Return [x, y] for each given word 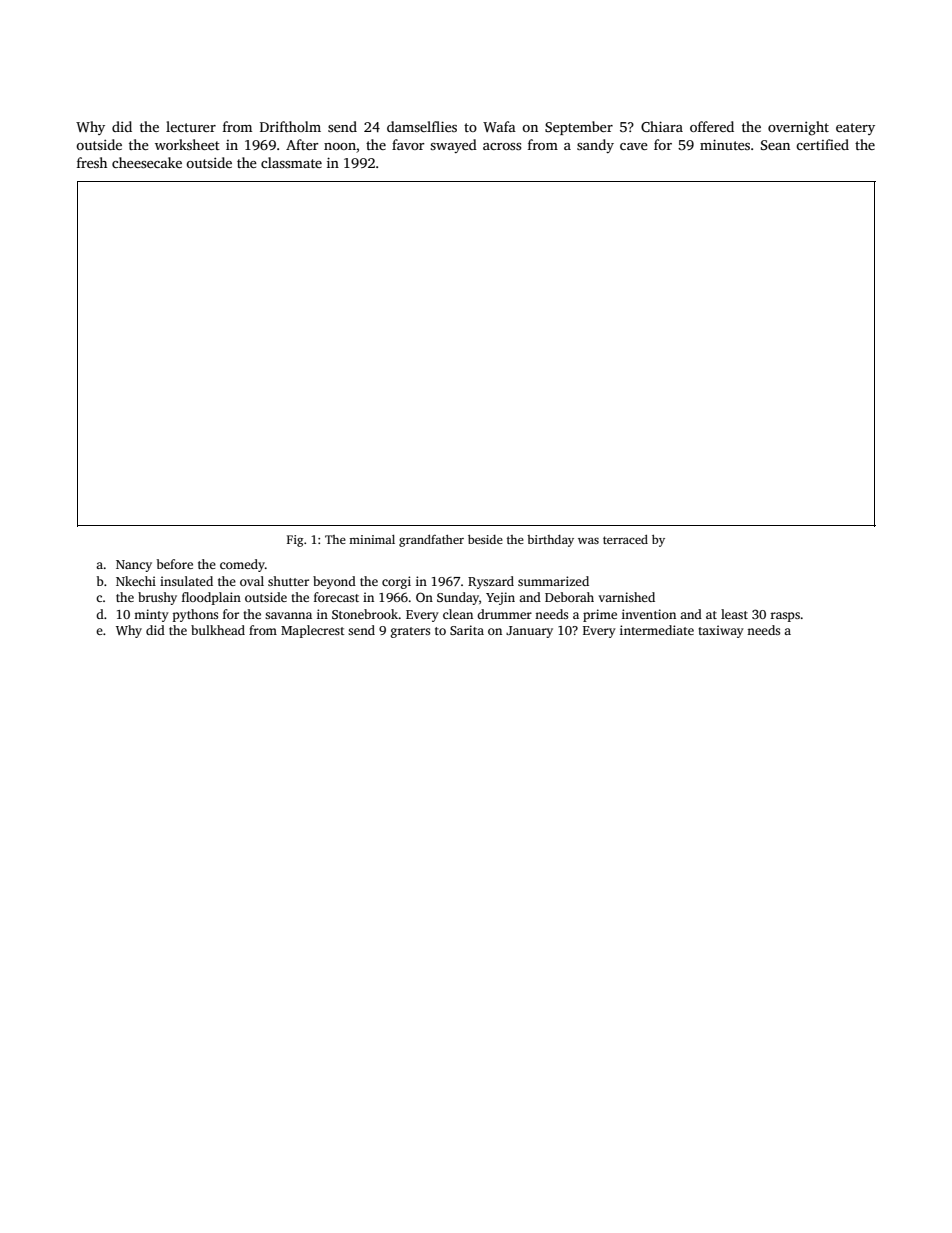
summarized [553, 581]
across [502, 146]
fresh [92, 162]
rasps [785, 617]
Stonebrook [365, 614]
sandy [595, 146]
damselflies [422, 126]
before [175, 564]
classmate [291, 162]
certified [822, 144]
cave [634, 146]
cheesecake [147, 162]
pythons [195, 615]
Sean [775, 145]
